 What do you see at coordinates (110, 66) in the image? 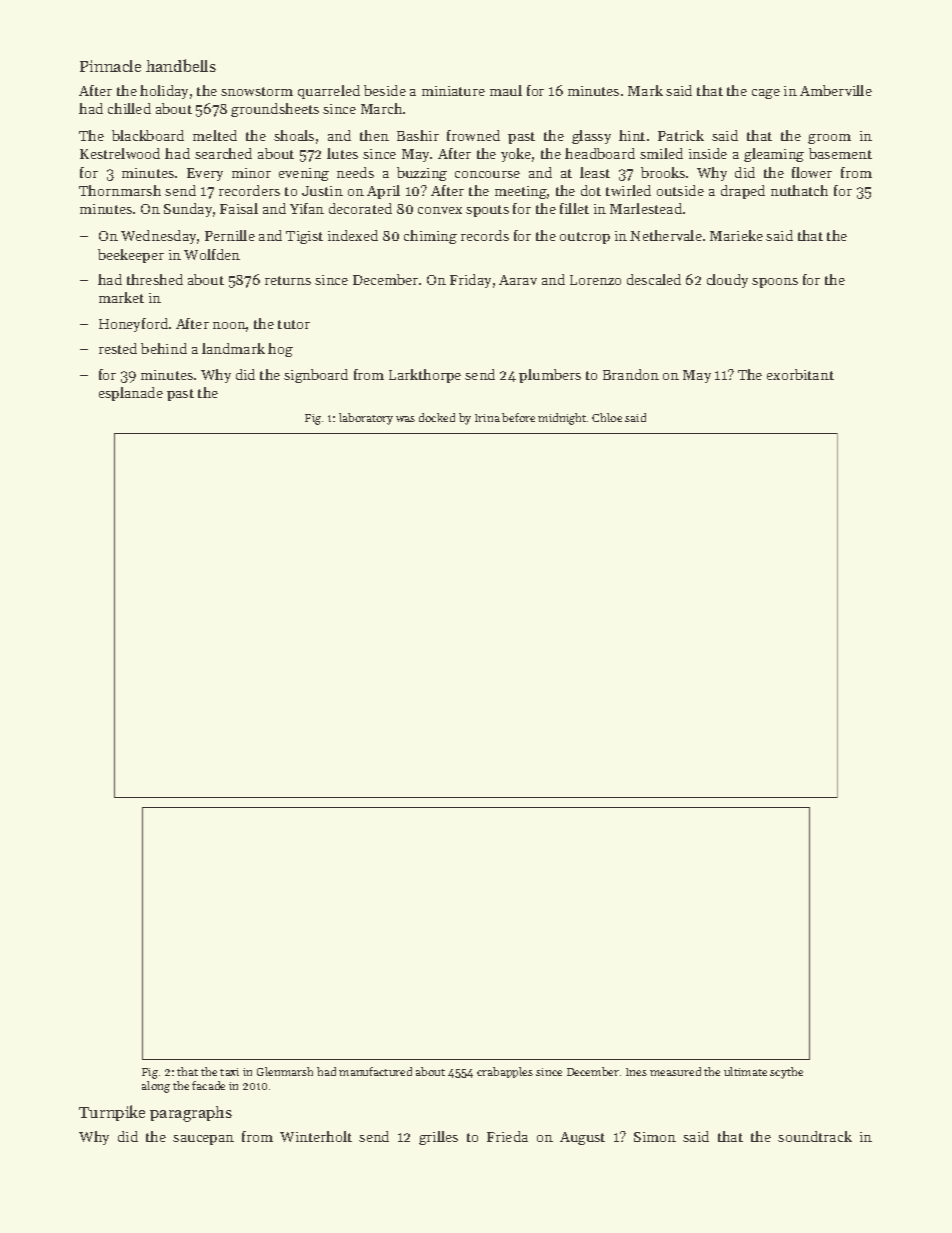
I see `Pinnacle` at bounding box center [110, 66].
